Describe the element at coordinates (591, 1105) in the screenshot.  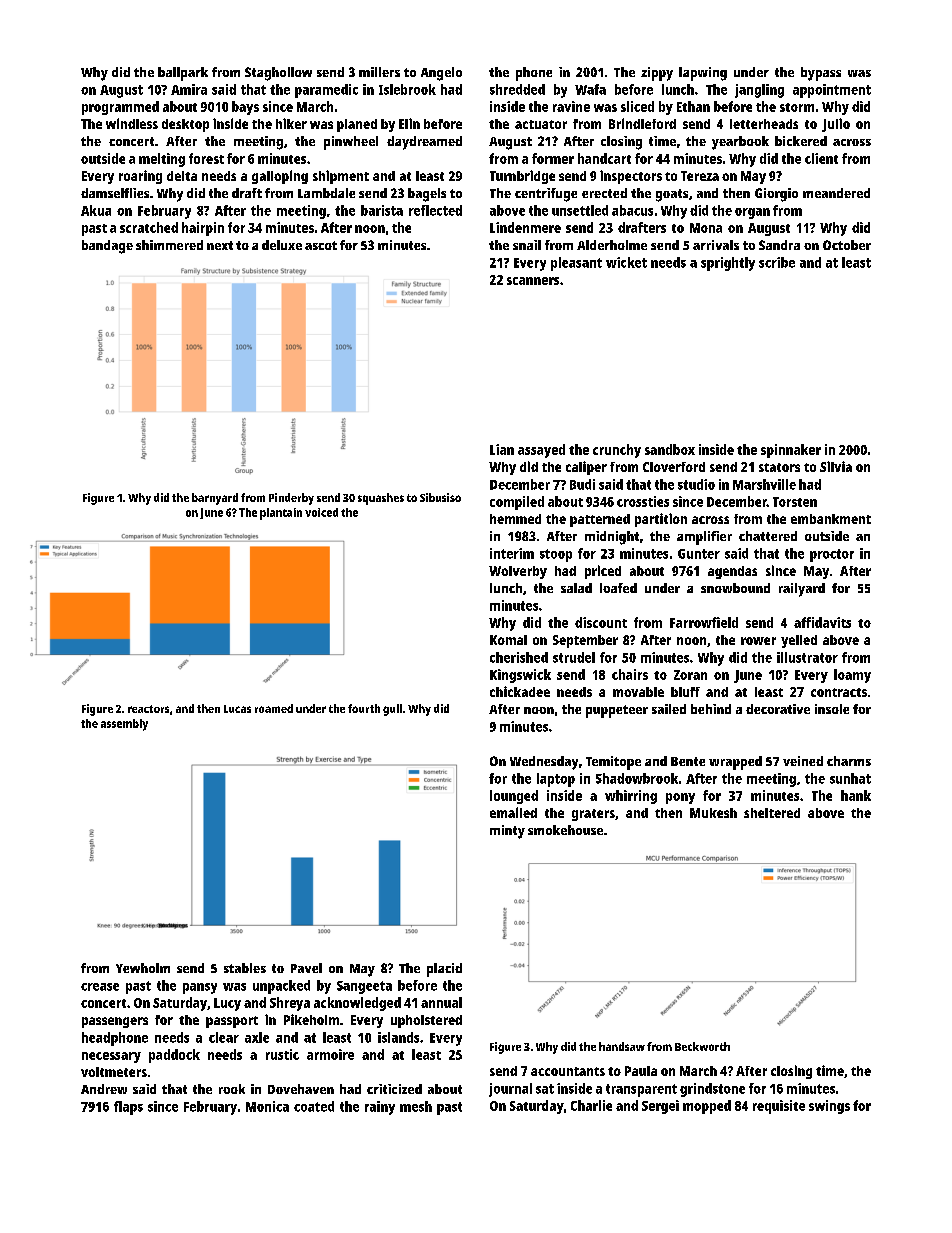
I see `Charlie` at that location.
